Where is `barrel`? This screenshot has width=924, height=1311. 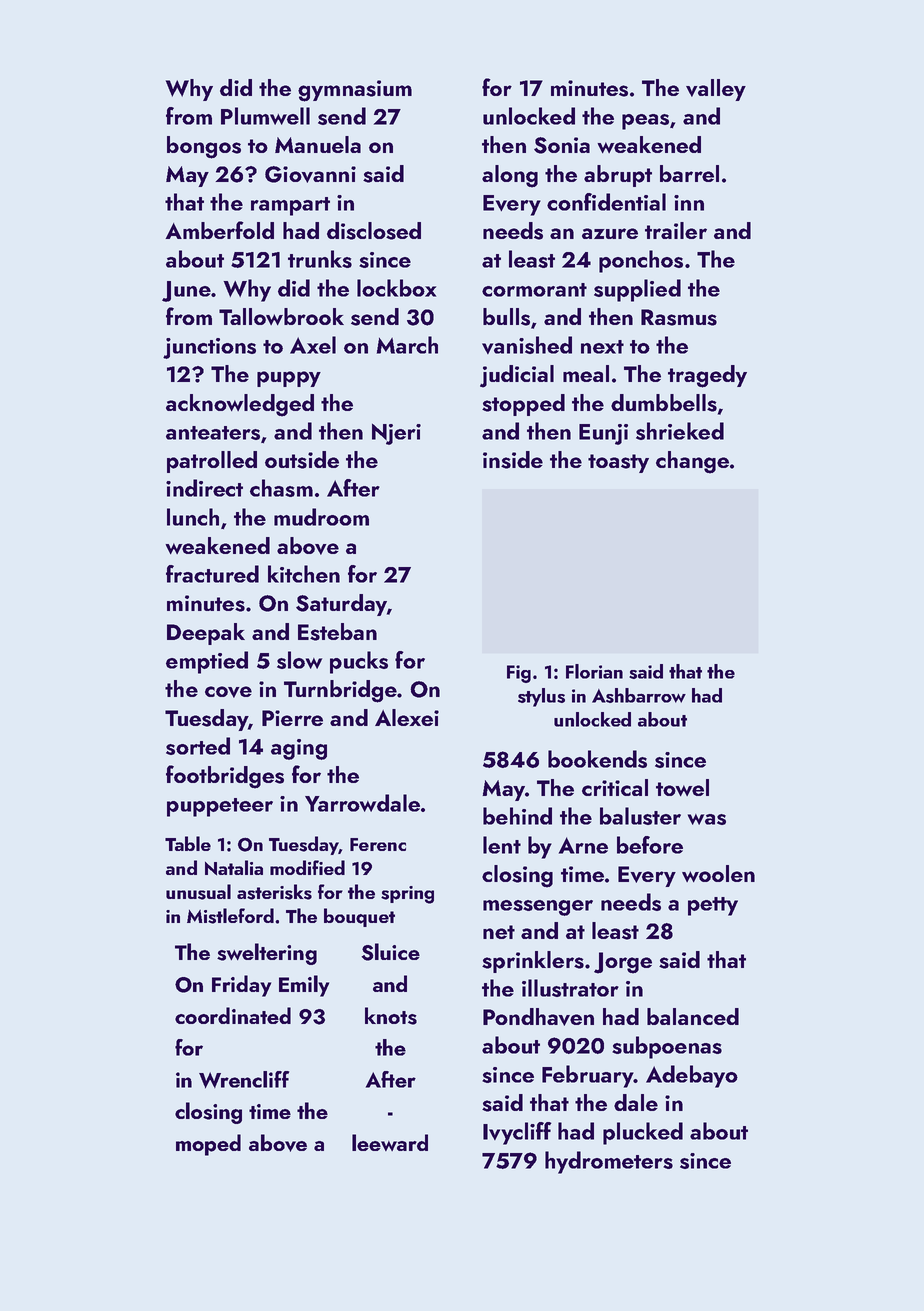
barrel is located at coordinates (689, 173).
